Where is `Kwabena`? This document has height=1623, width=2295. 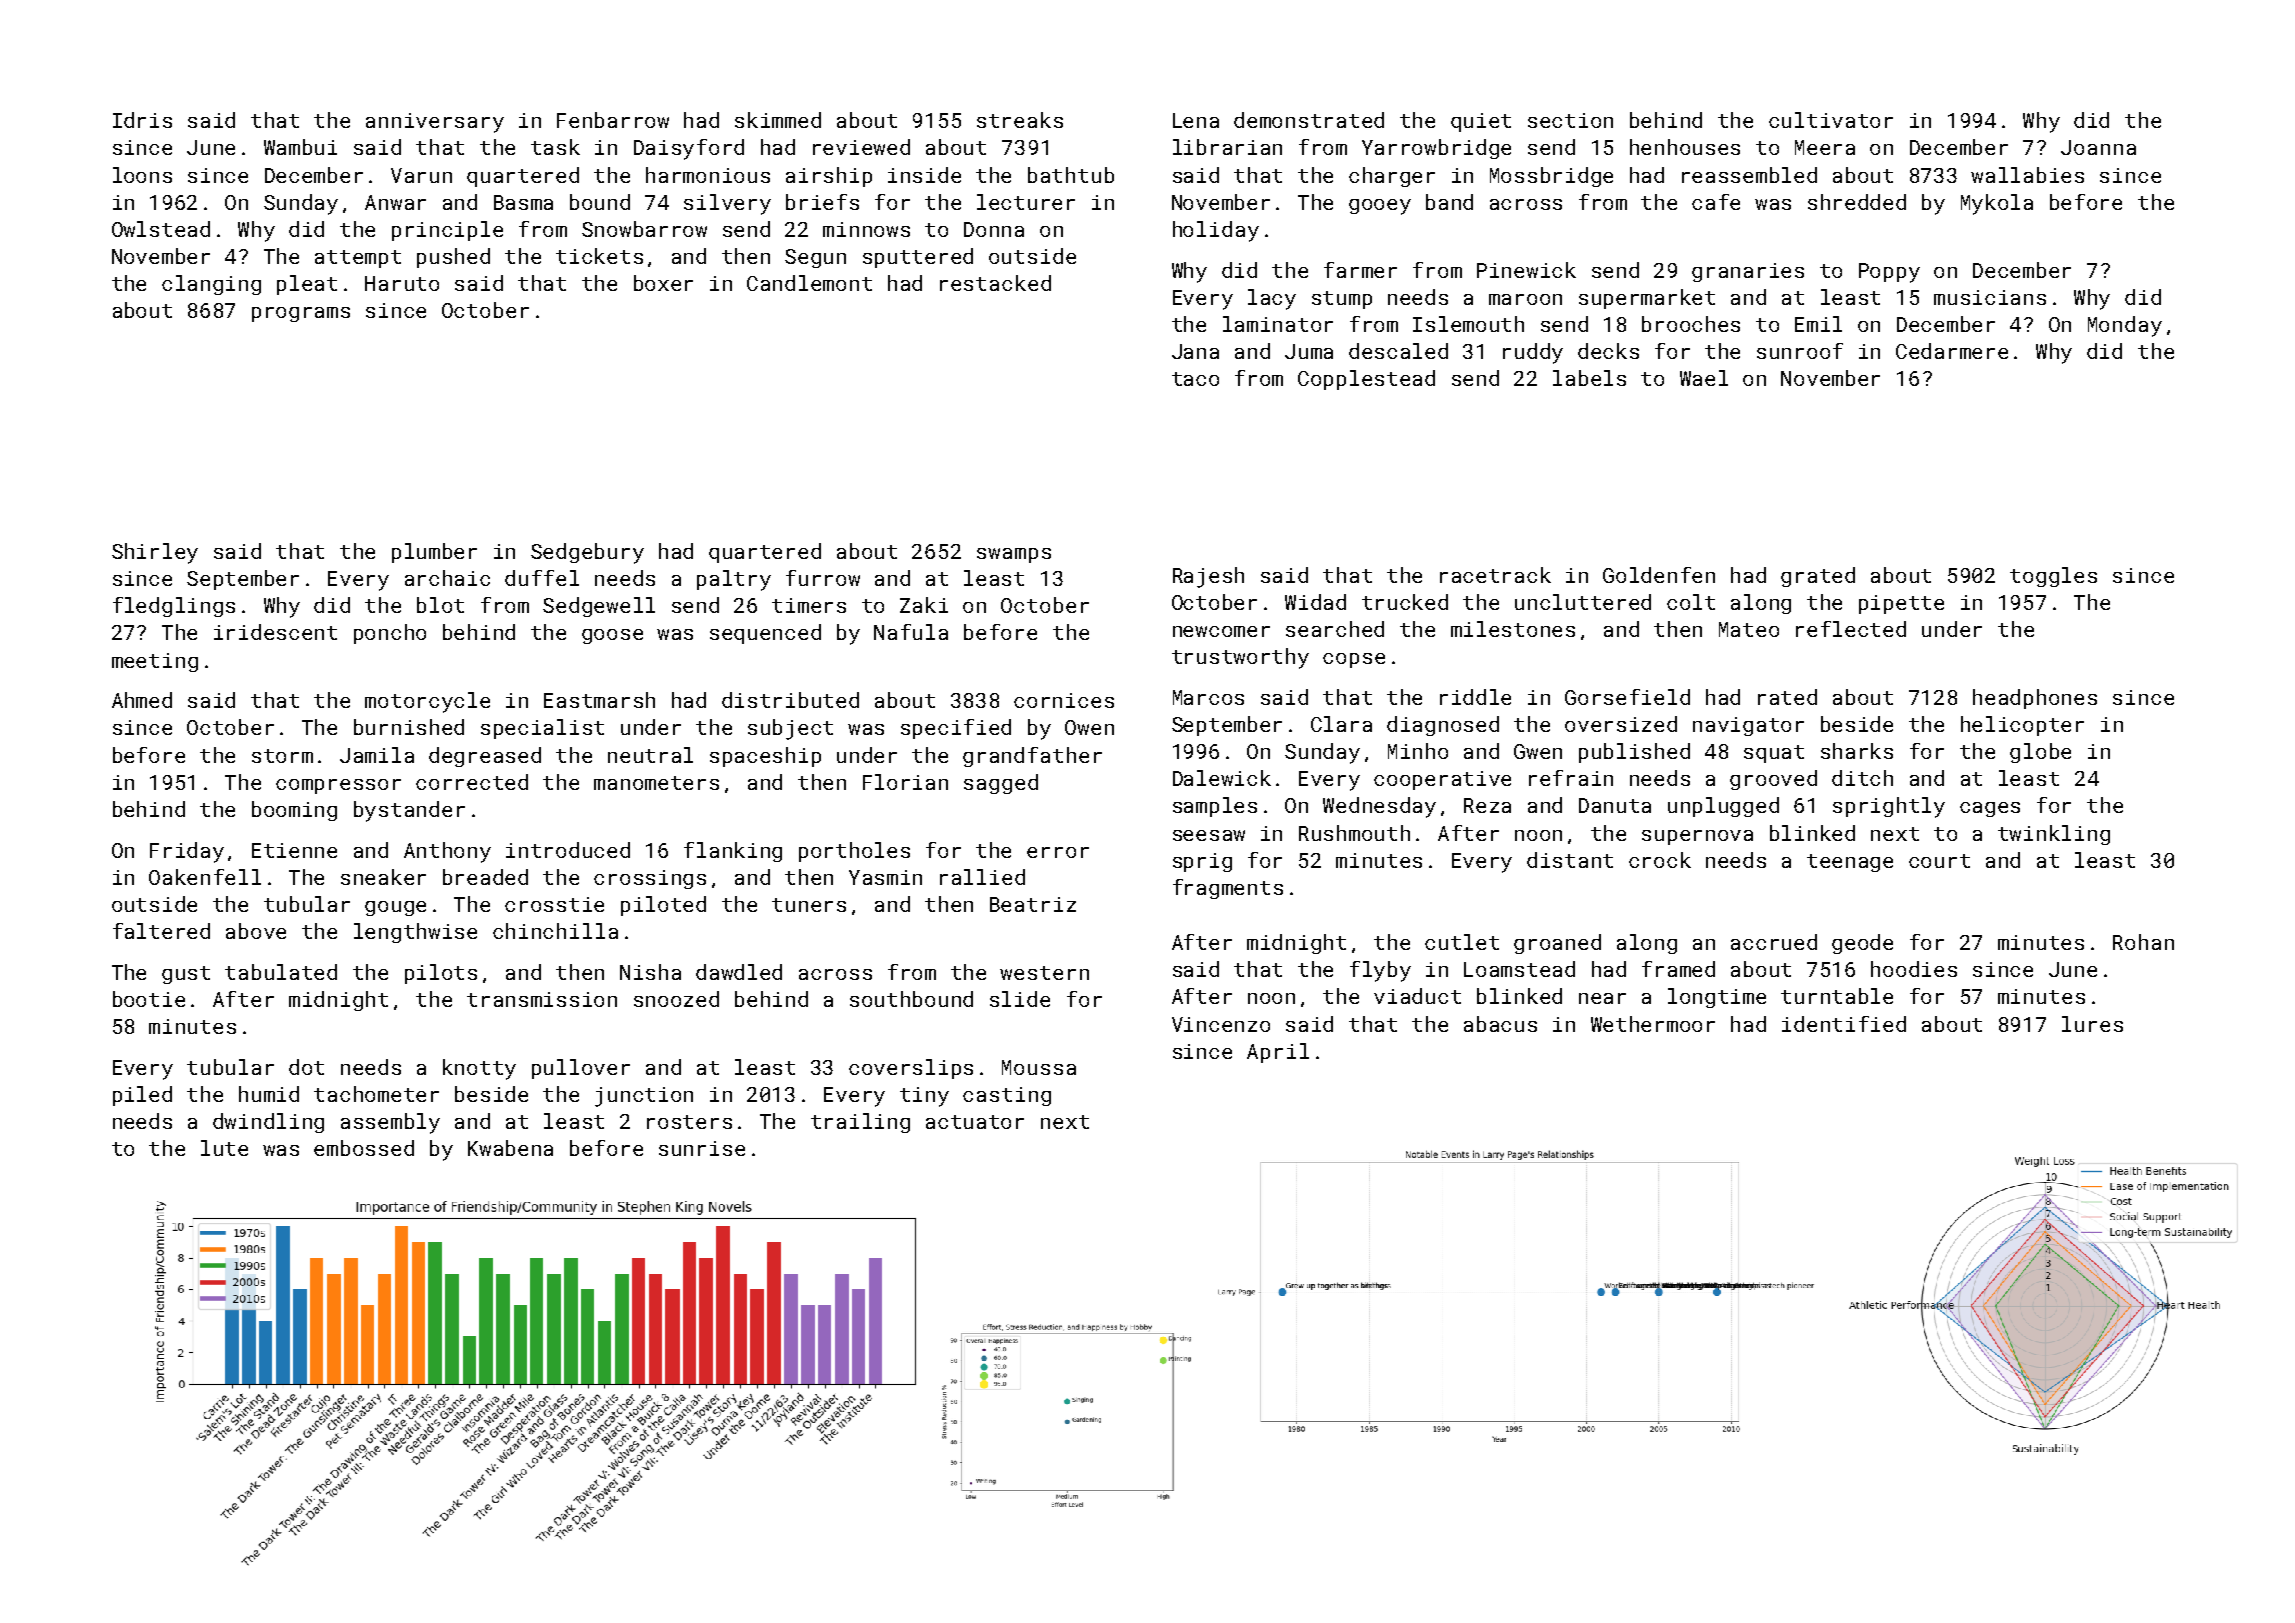 Kwabena is located at coordinates (510, 1148).
